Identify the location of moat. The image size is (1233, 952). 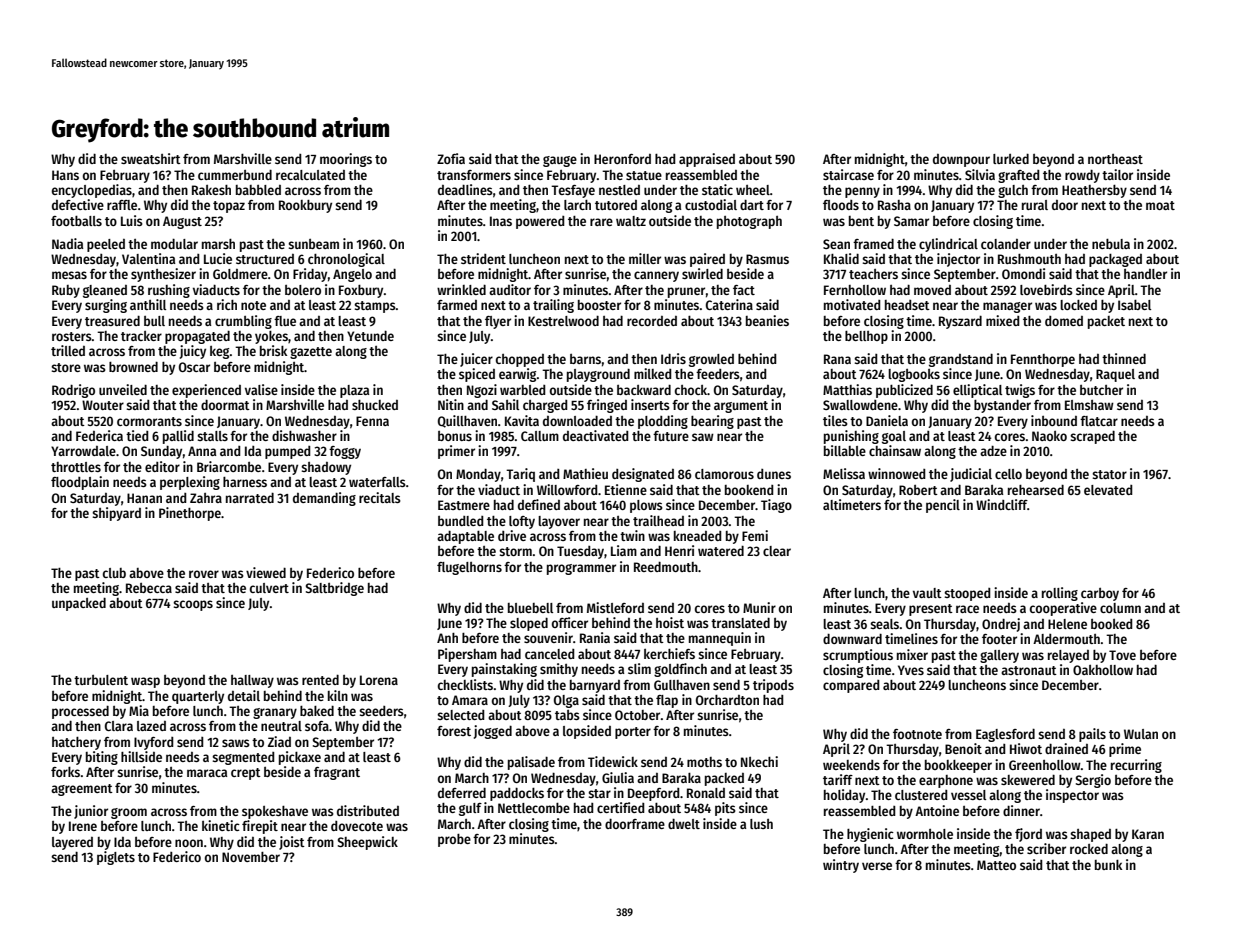
(1160, 205).
